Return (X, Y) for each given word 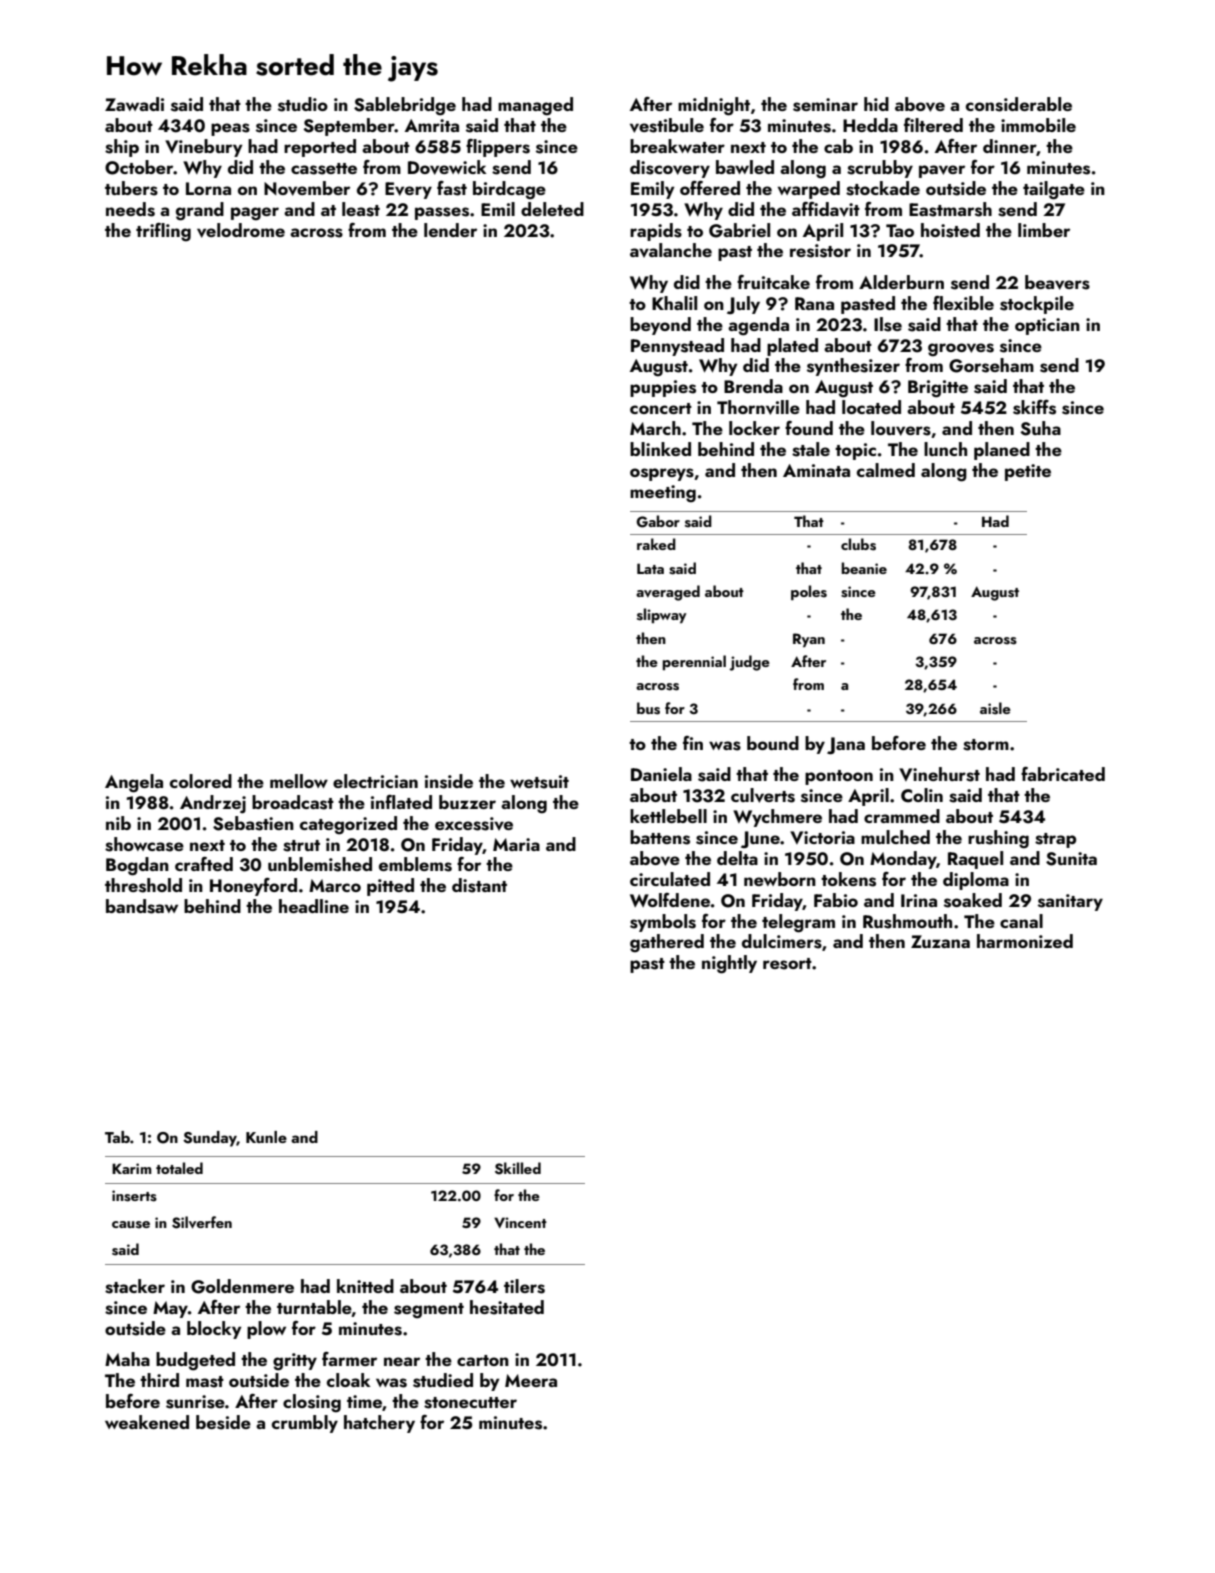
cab (838, 146)
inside (449, 781)
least (361, 209)
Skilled (518, 1168)
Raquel (975, 860)
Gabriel (739, 230)
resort (787, 964)
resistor (820, 251)
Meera (531, 1380)
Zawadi (134, 104)
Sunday (210, 1139)
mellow (299, 781)
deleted (552, 209)
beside (223, 1422)
